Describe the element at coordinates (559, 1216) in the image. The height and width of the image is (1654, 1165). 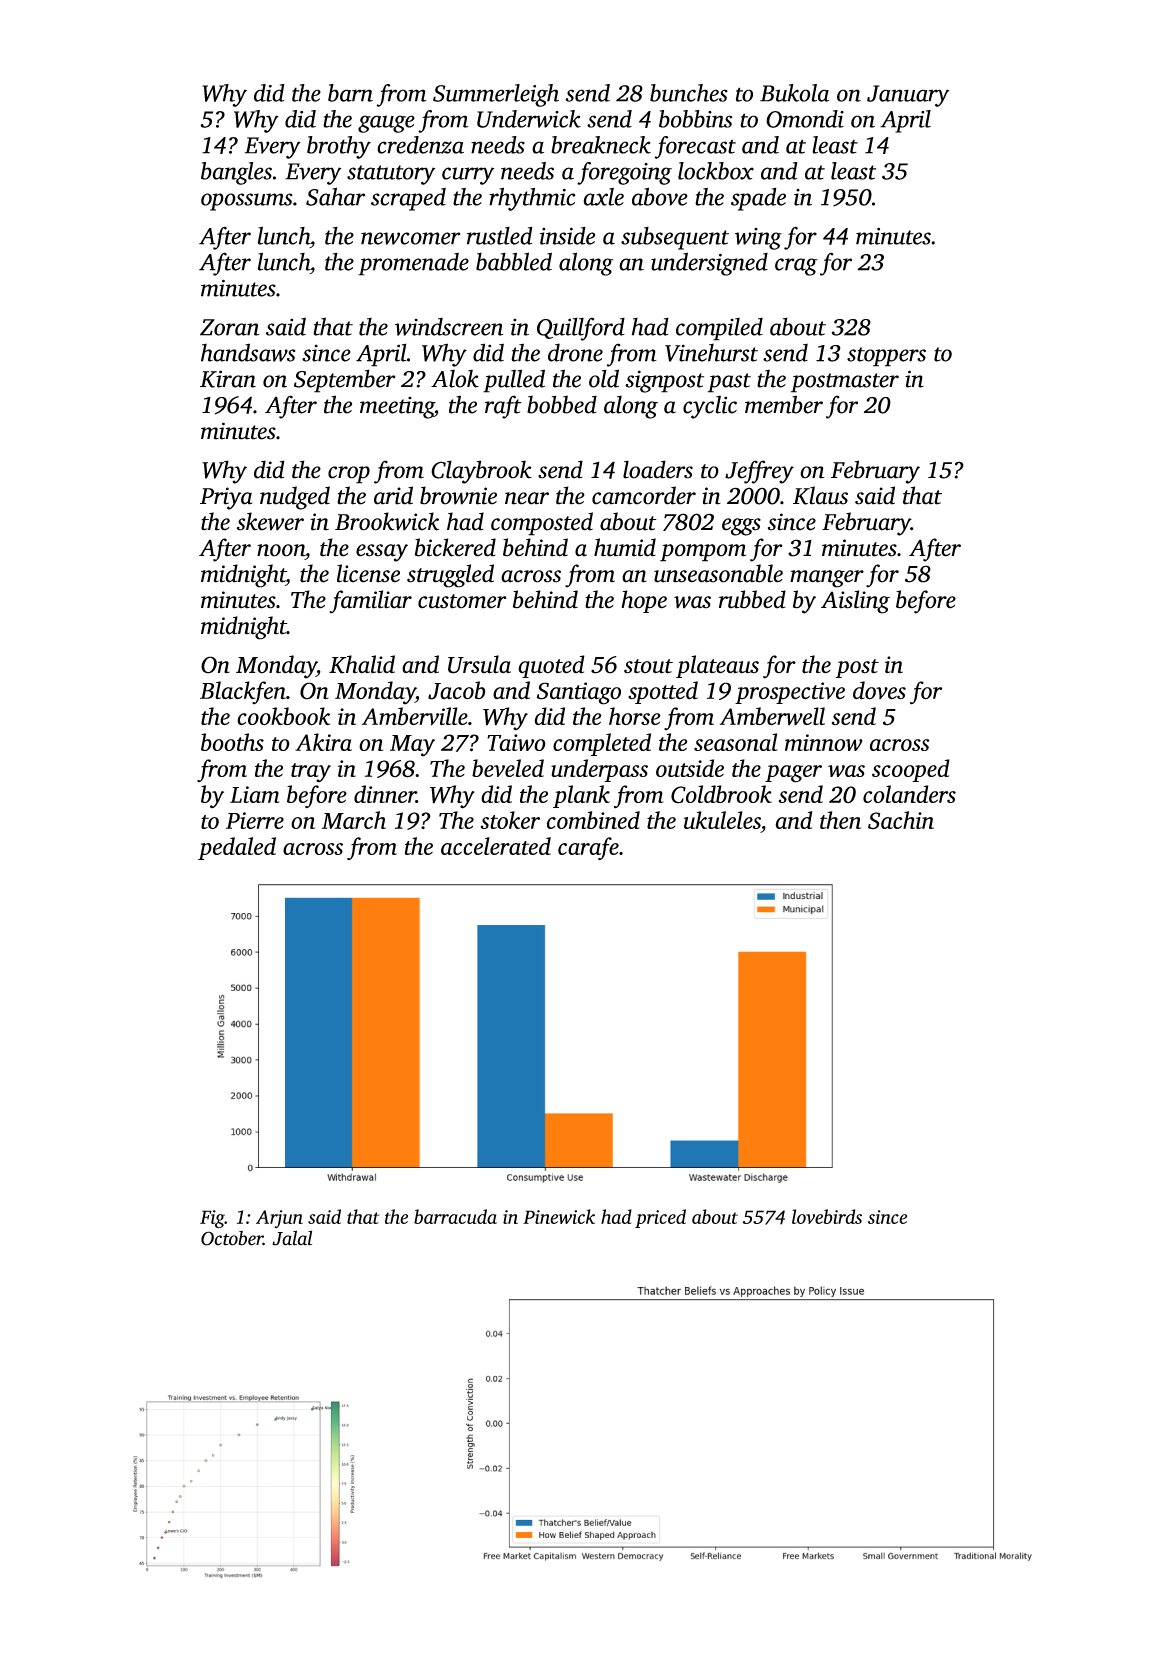
I see `Pinewick` at that location.
